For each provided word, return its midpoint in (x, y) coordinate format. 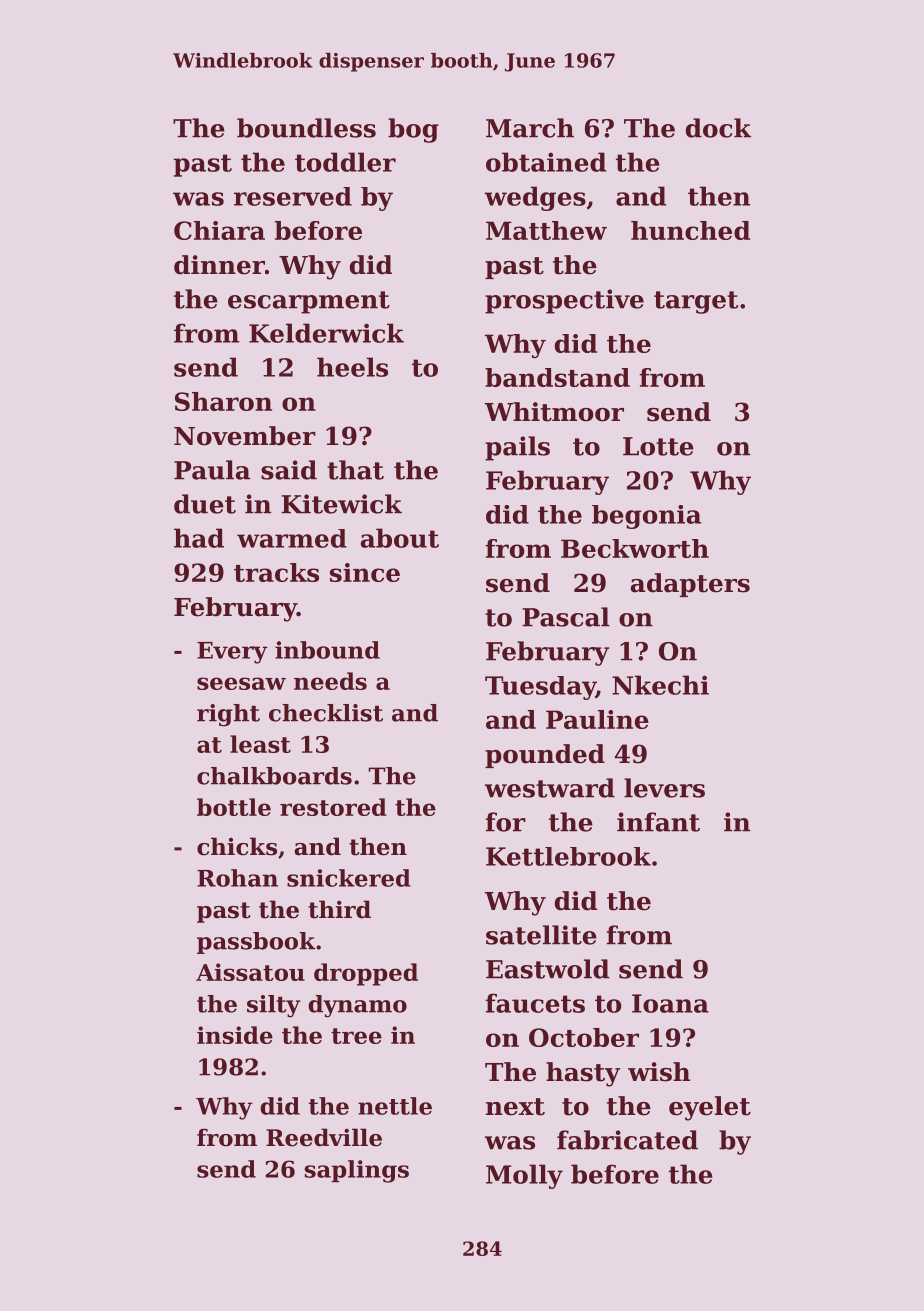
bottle (234, 807)
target (696, 302)
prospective (564, 301)
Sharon (223, 401)
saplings (357, 1171)
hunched (690, 230)
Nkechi (660, 685)
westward (550, 788)
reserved (293, 196)
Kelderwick (326, 333)
